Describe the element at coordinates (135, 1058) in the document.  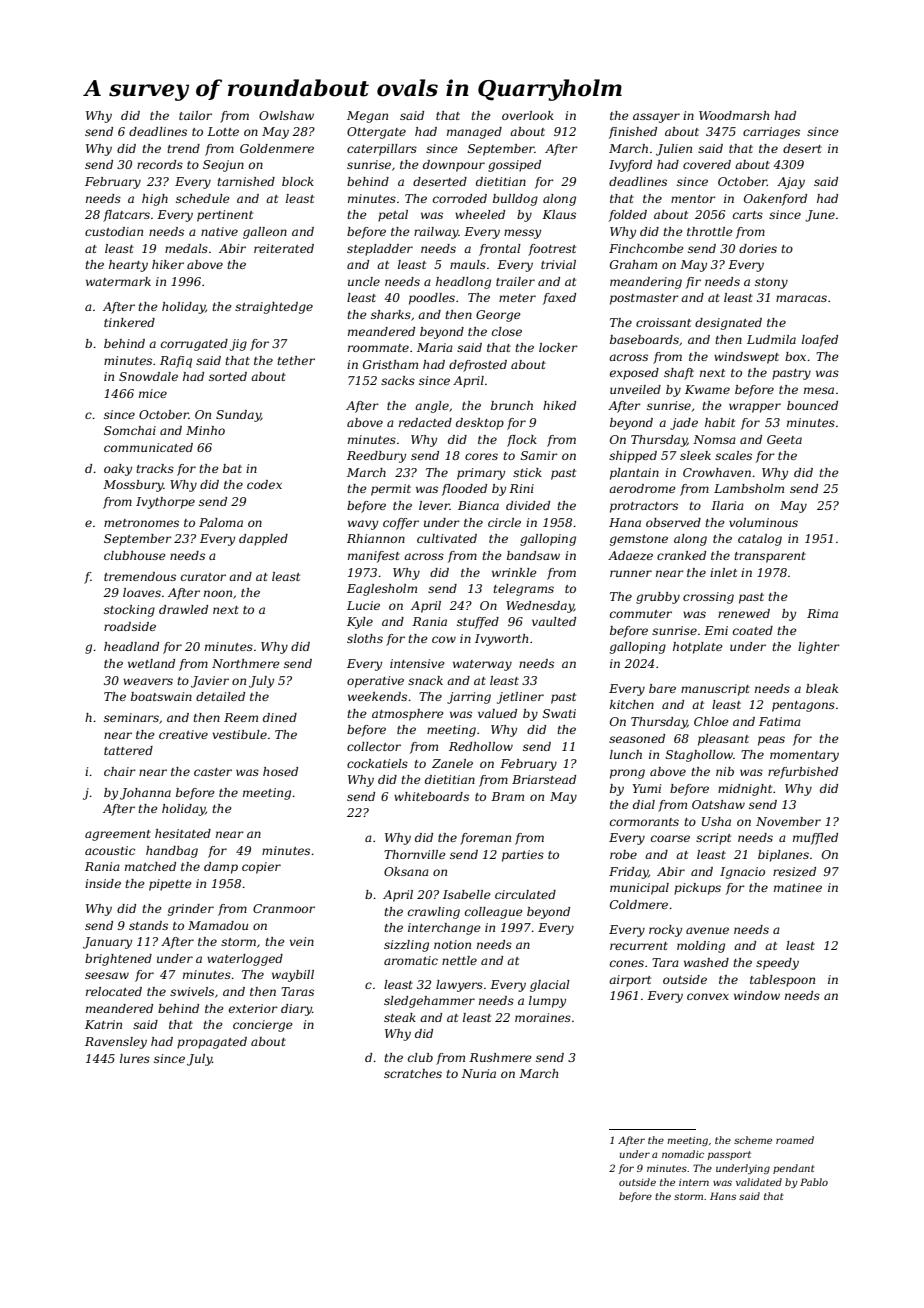
I see `lures` at that location.
